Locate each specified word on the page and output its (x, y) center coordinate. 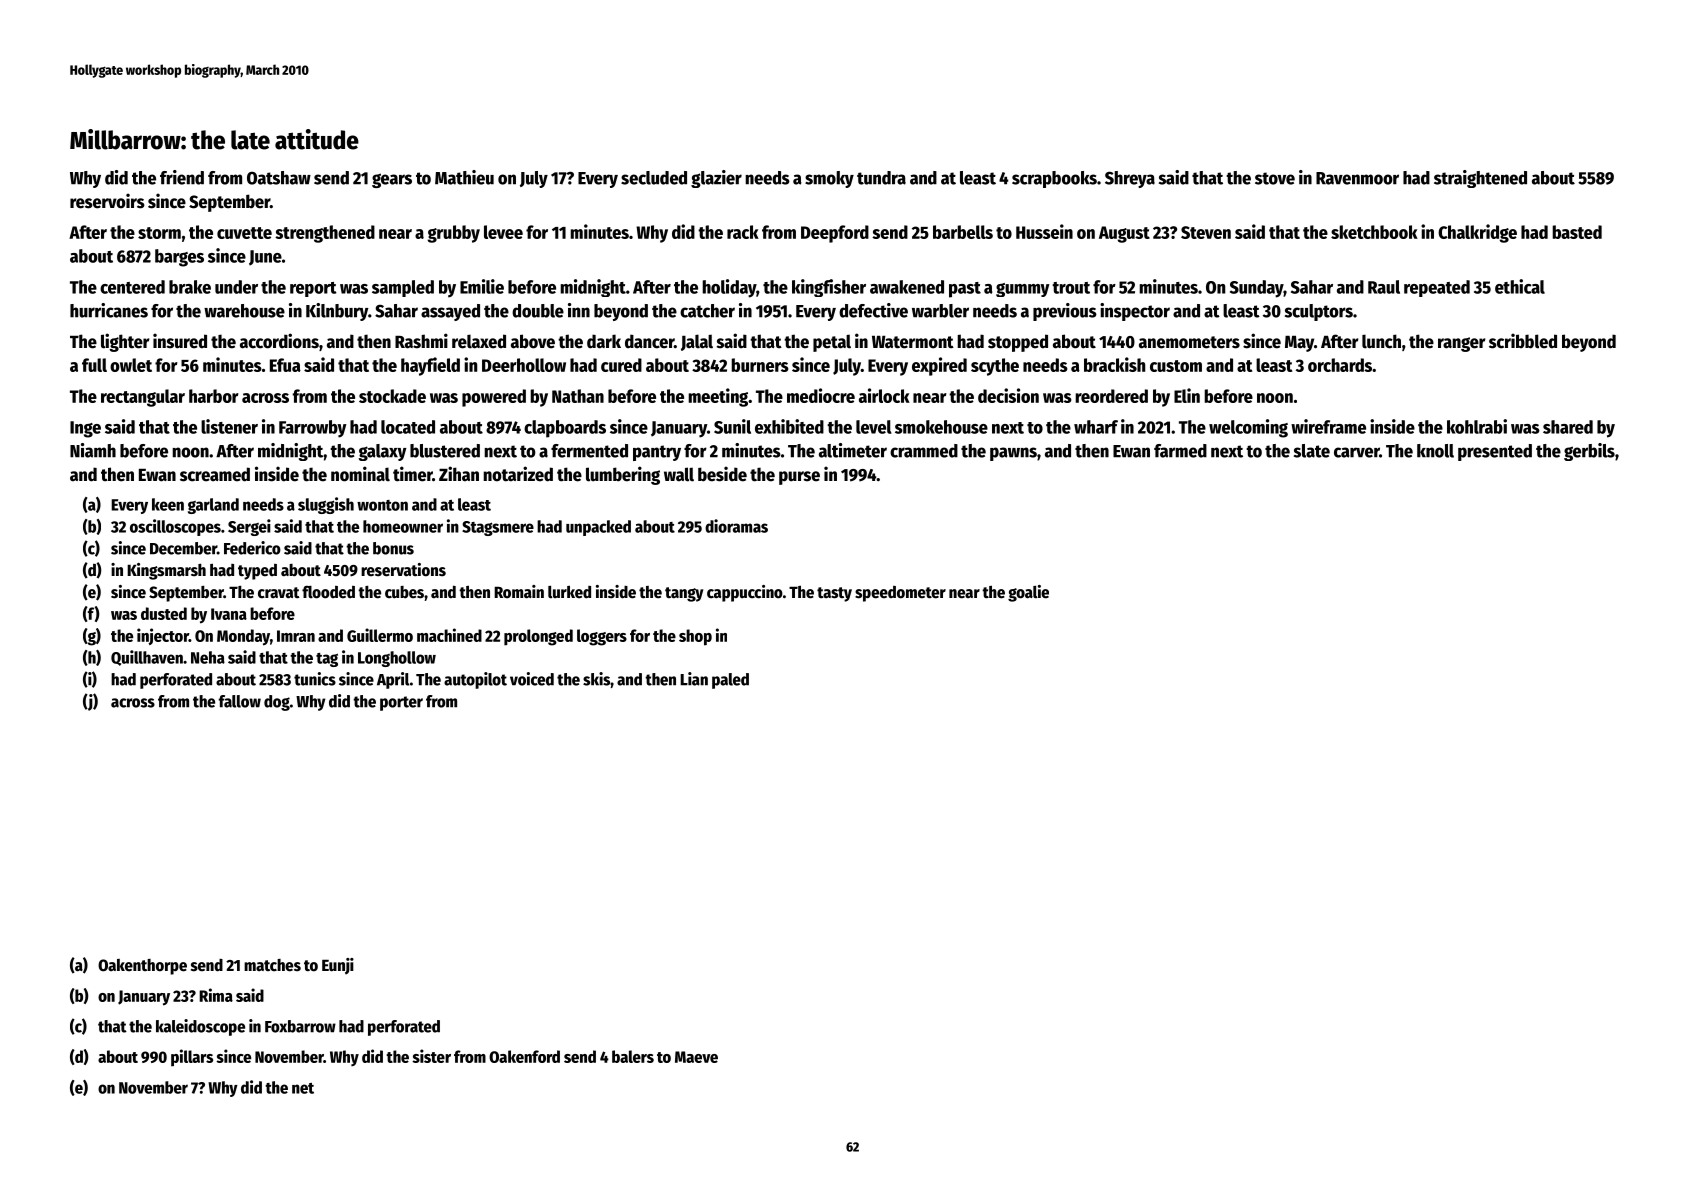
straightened (1480, 179)
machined (449, 635)
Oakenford (524, 1056)
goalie (1028, 593)
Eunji (338, 966)
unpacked (598, 528)
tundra (881, 178)
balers (633, 1056)
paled (730, 681)
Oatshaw (279, 178)
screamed (215, 474)
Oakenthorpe (142, 967)
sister (431, 1056)
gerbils (1589, 452)
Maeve (696, 1057)
